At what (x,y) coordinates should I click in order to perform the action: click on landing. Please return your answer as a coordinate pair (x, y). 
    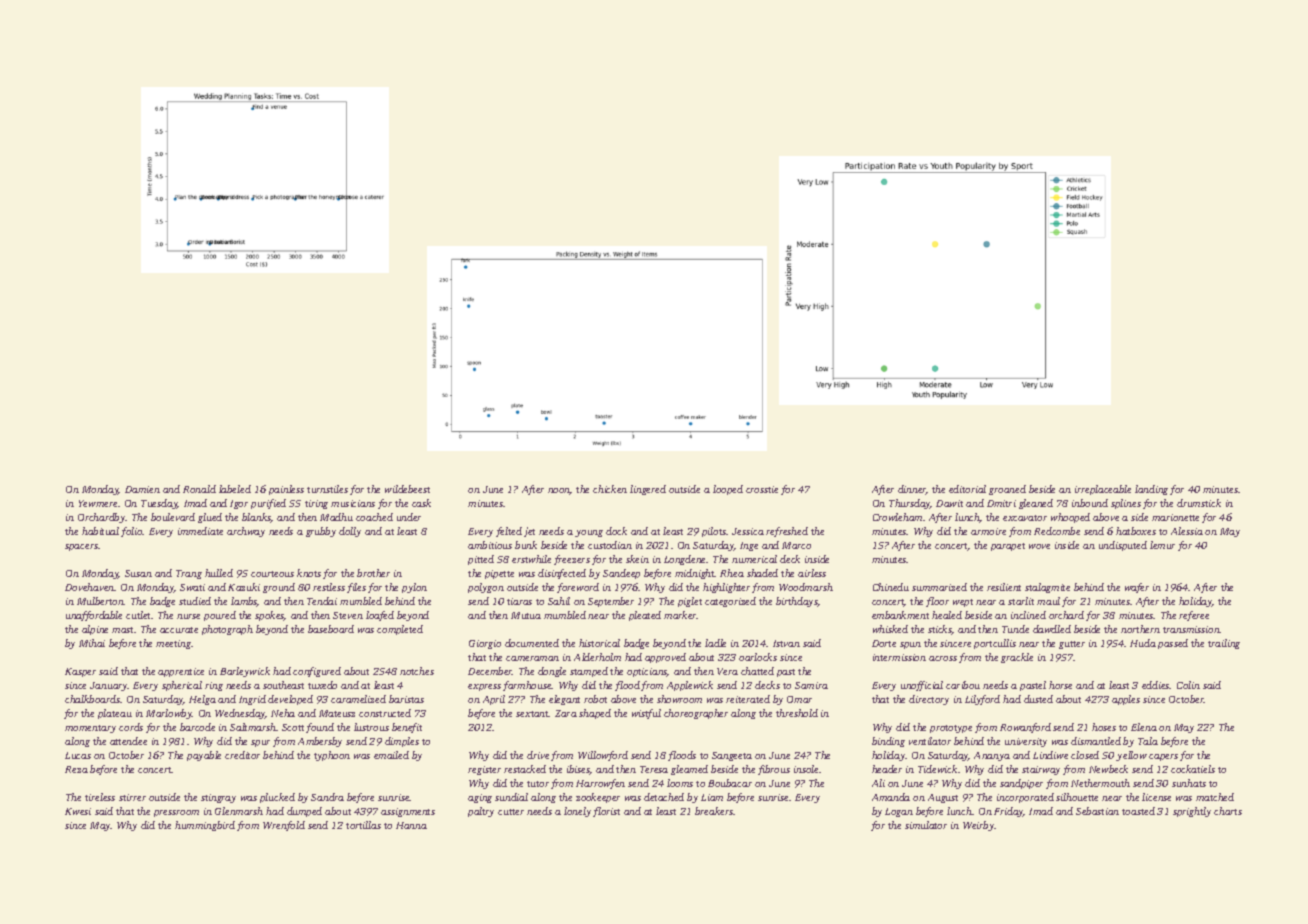
    Looking at the image, I should click on (1151, 490).
